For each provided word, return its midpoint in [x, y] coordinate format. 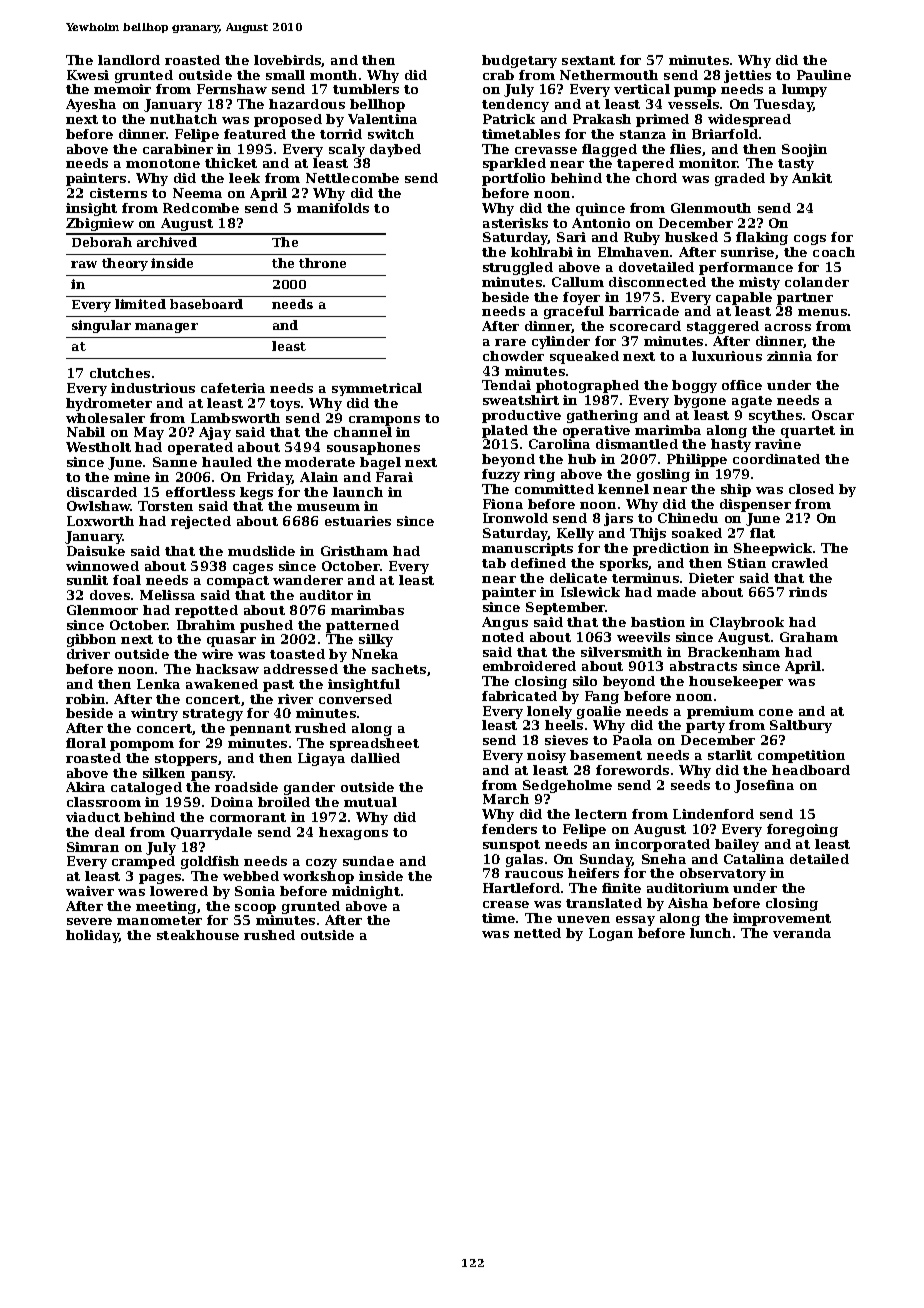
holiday [93, 936]
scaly [347, 150]
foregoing [802, 830]
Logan [611, 934]
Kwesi [88, 75]
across [788, 327]
